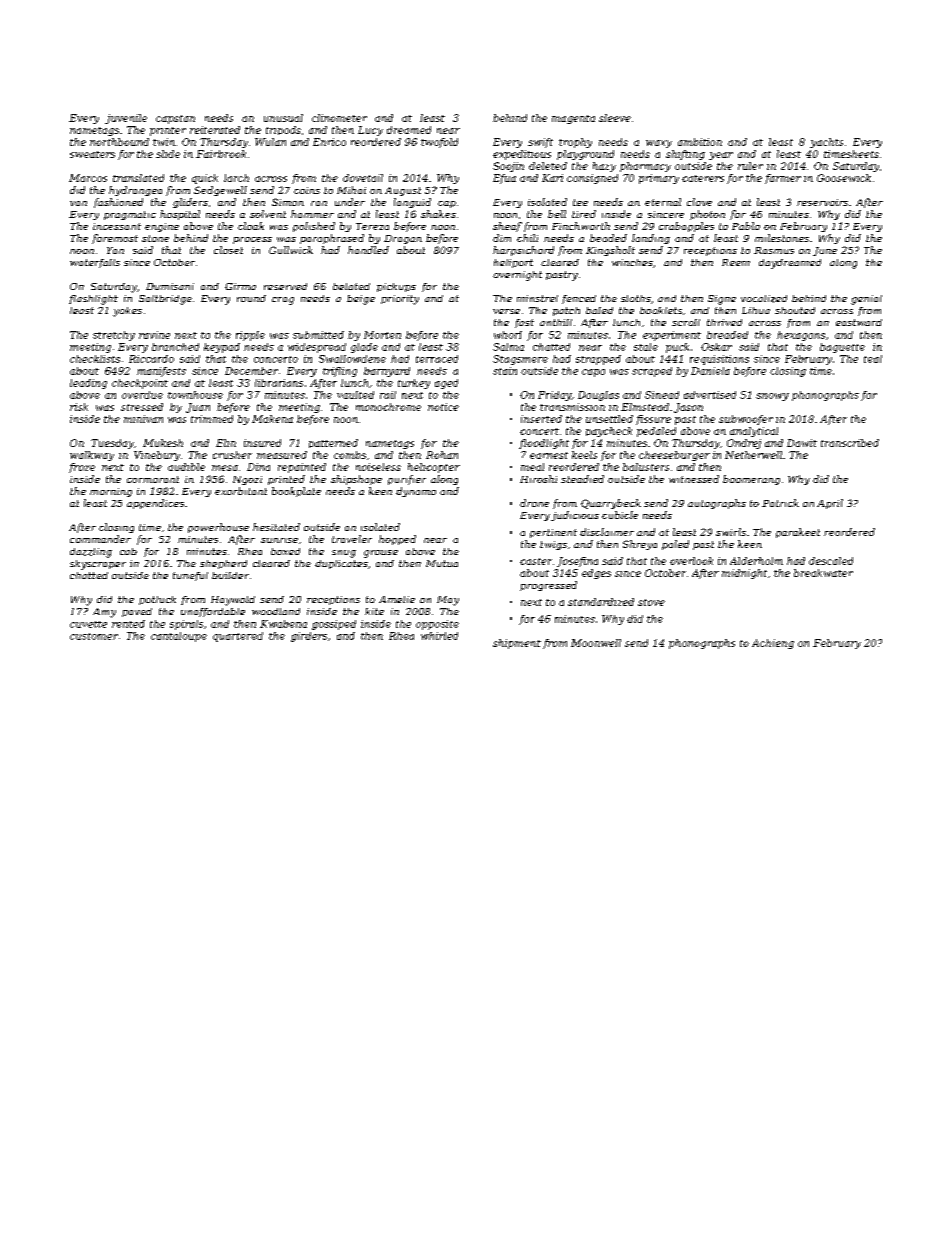  I want to click on translated, so click(138, 178).
